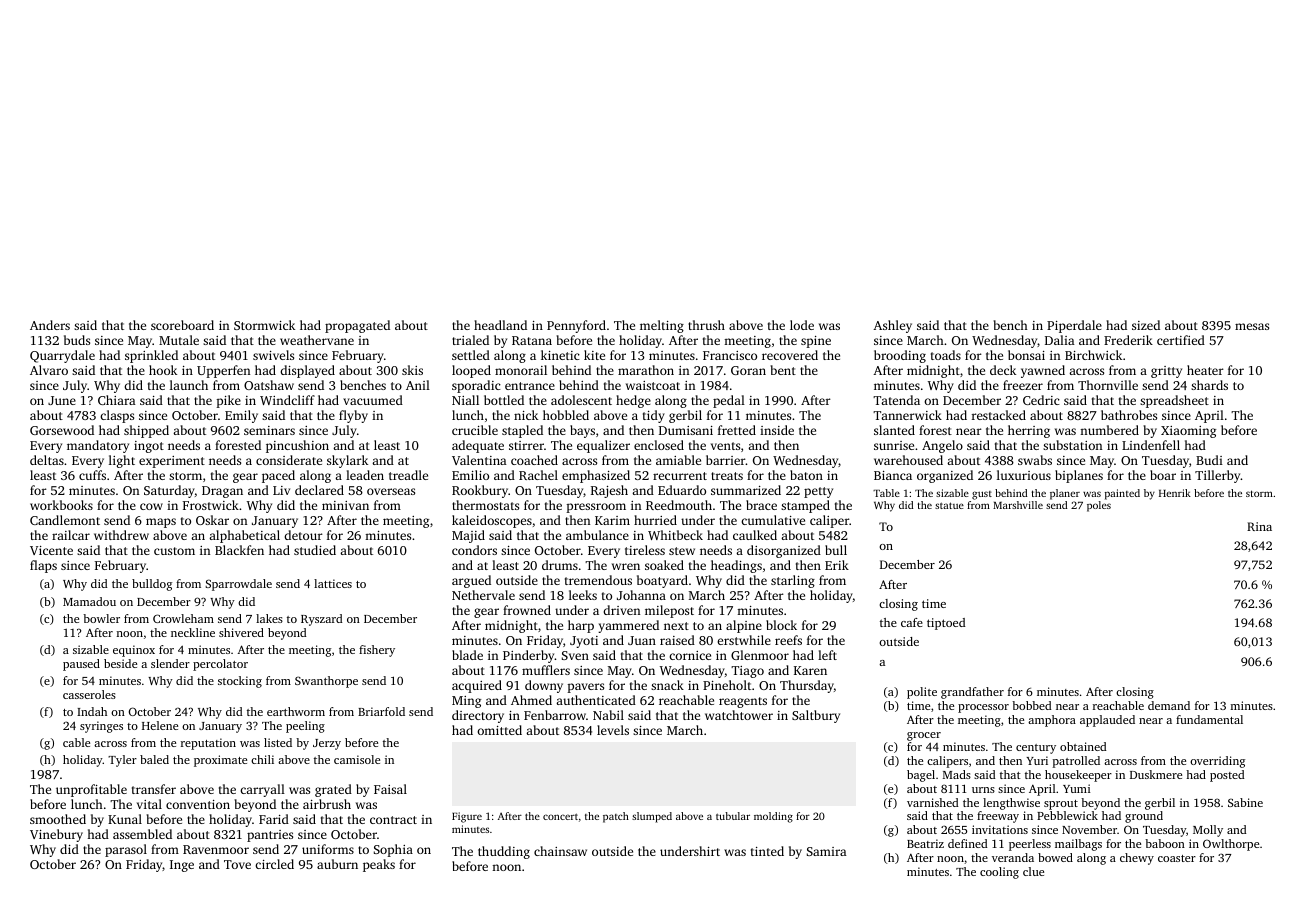 Image resolution: width=1308 pixels, height=924 pixels. I want to click on urns, so click(983, 790).
